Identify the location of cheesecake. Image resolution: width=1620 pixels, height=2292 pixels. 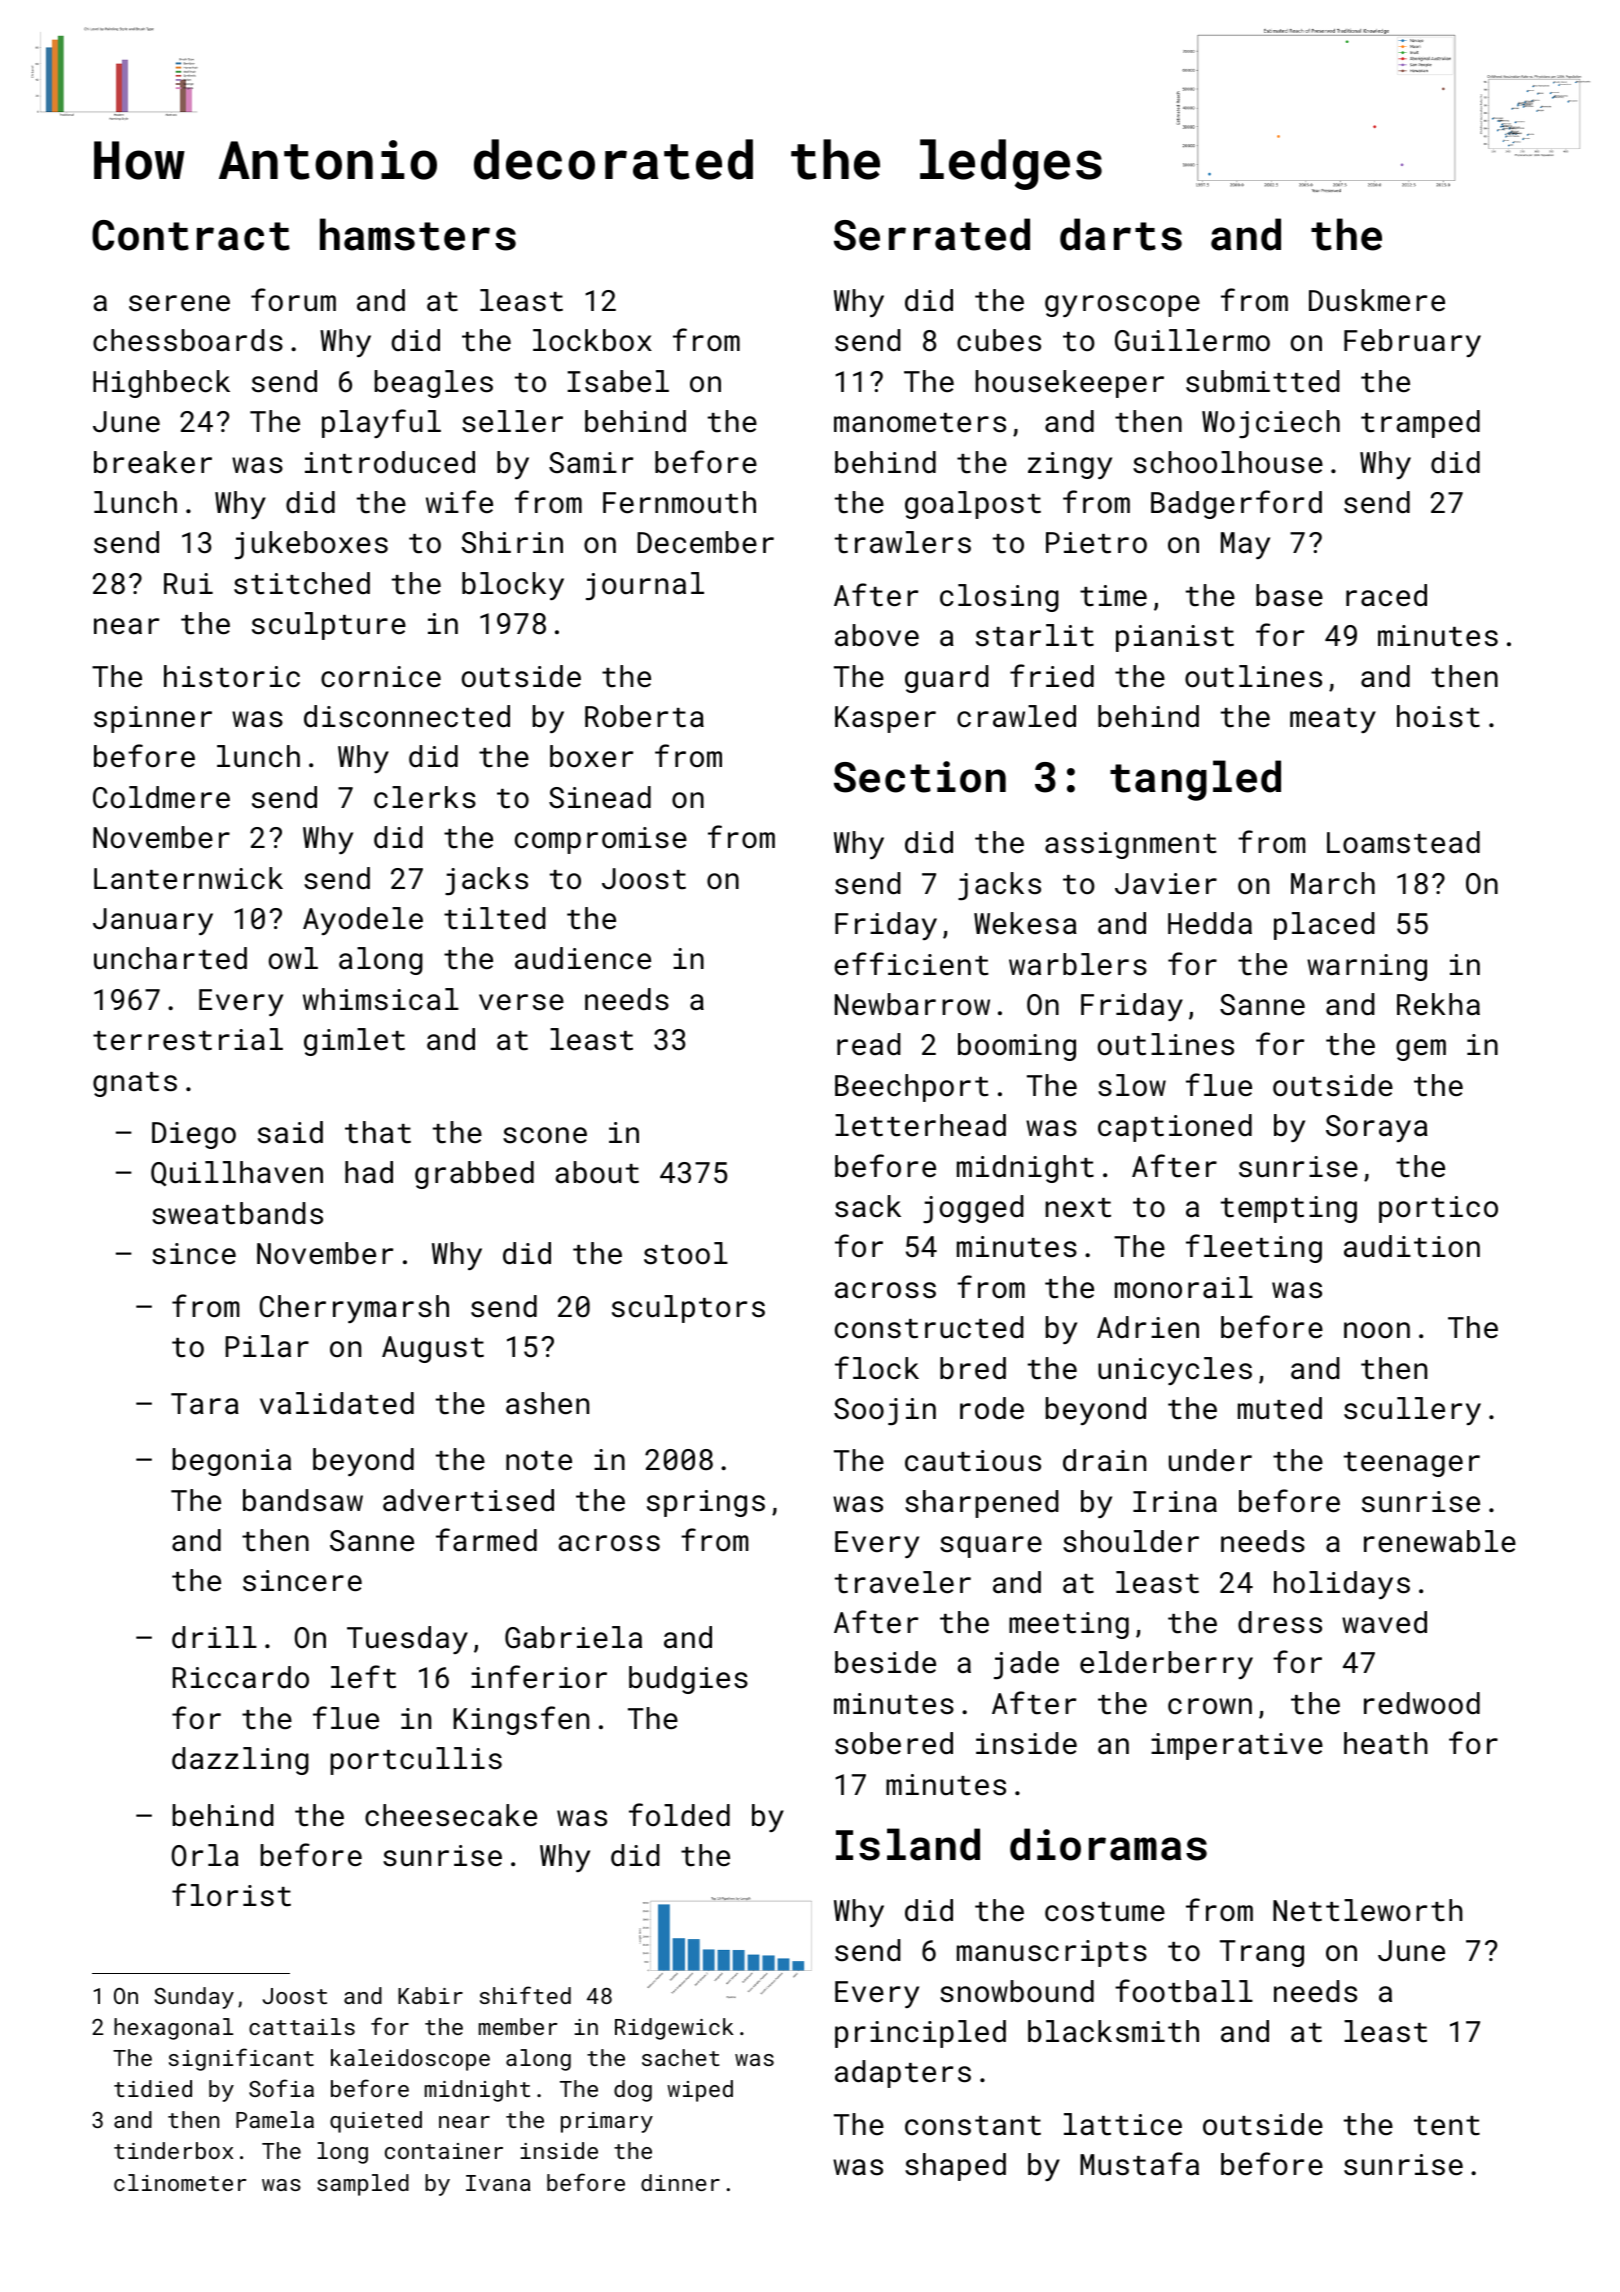
(451, 1815).
